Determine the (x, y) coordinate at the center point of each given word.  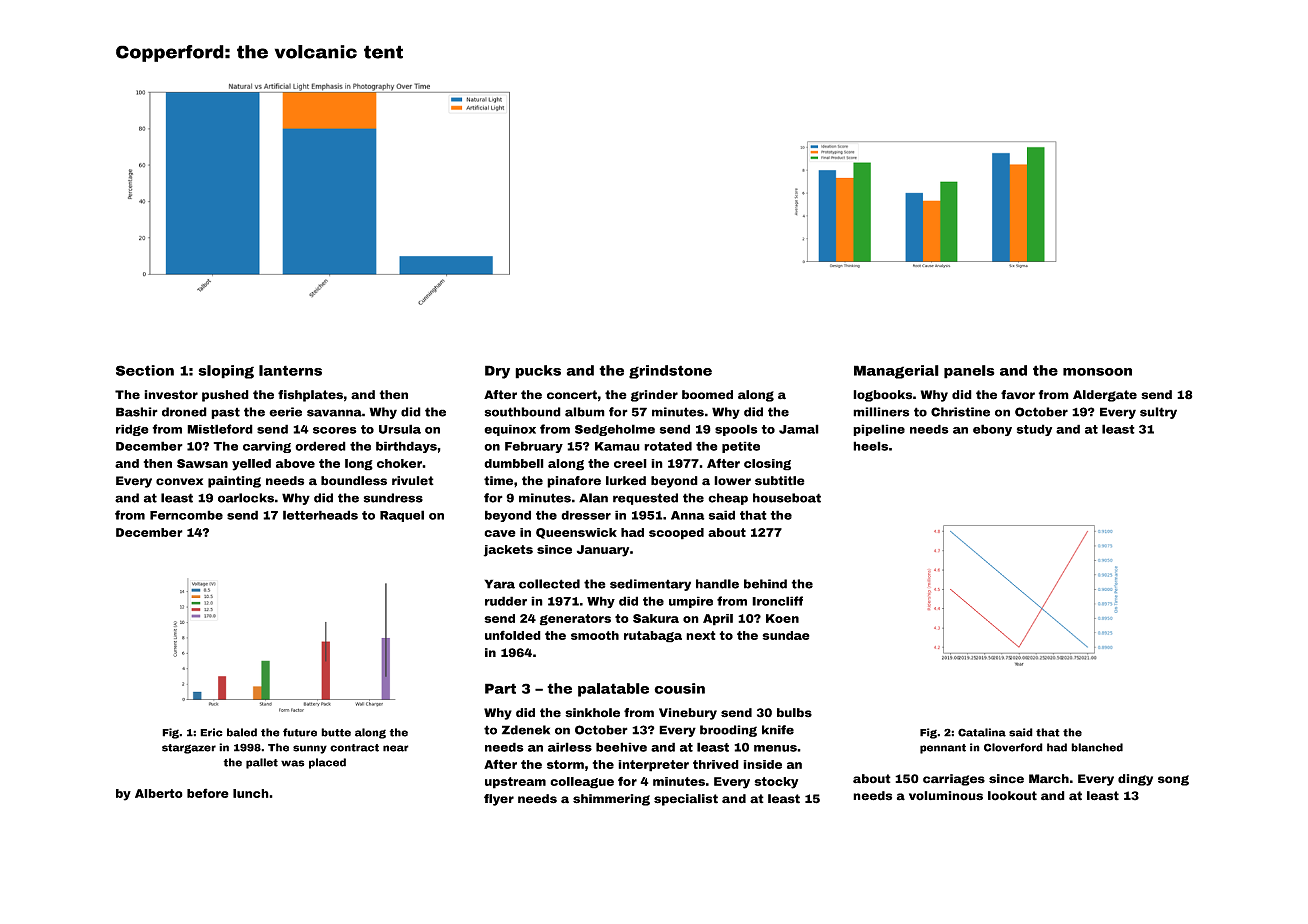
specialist (686, 800)
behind (765, 584)
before (208, 793)
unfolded (513, 635)
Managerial (896, 372)
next (701, 635)
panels (969, 372)
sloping (226, 372)
